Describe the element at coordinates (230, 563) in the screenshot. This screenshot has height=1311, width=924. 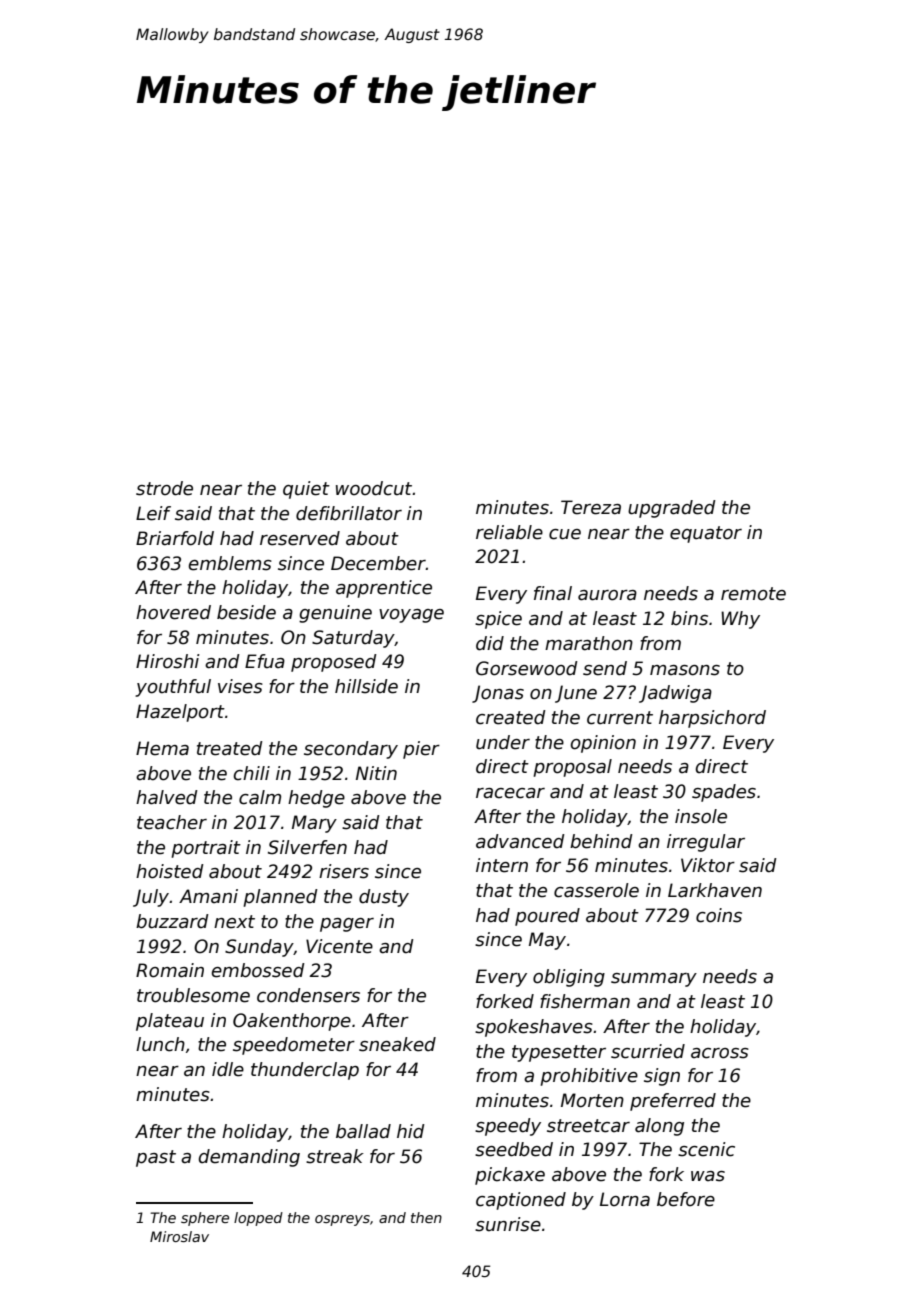
I see `emblems` at that location.
